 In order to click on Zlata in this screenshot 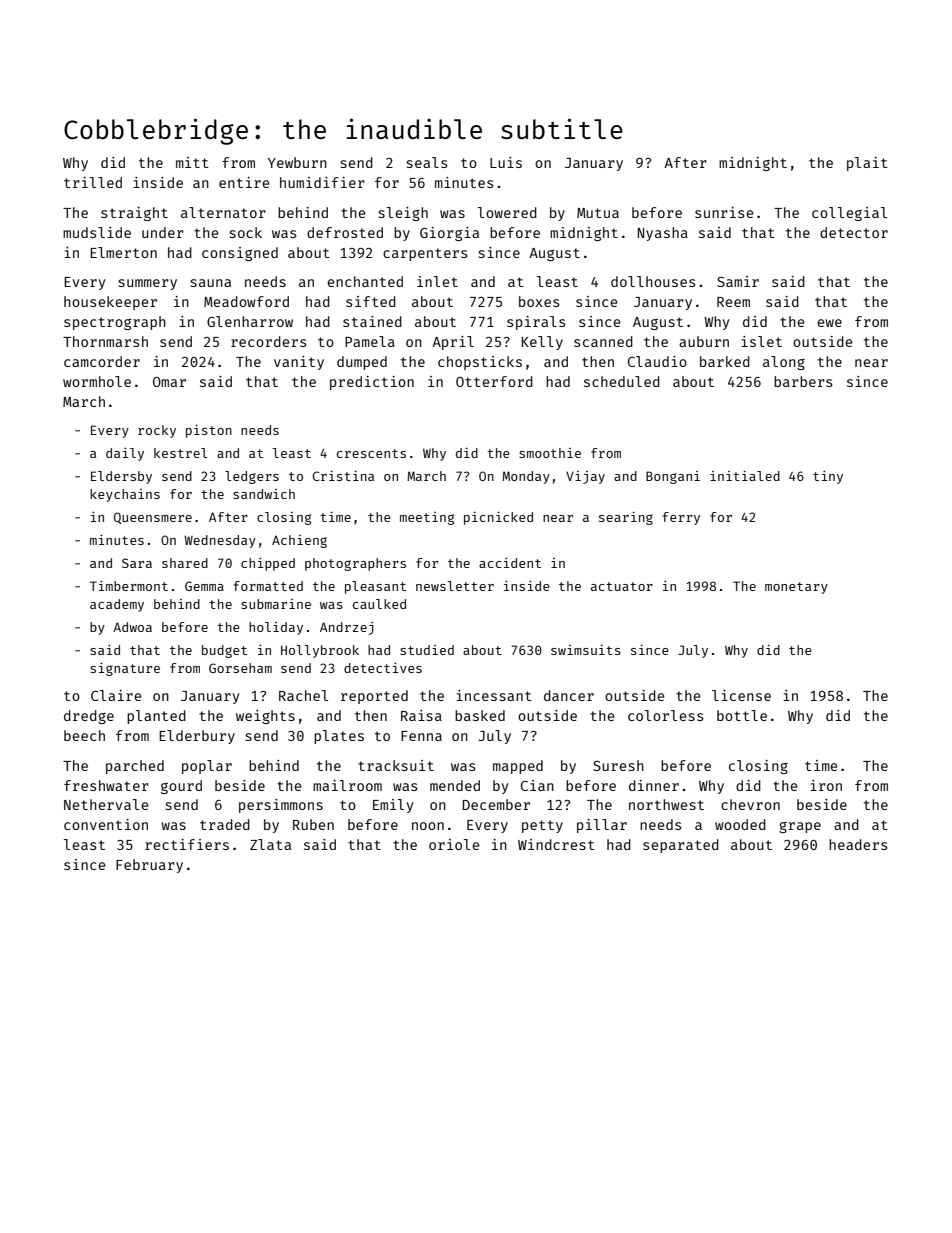, I will do `click(270, 844)`.
